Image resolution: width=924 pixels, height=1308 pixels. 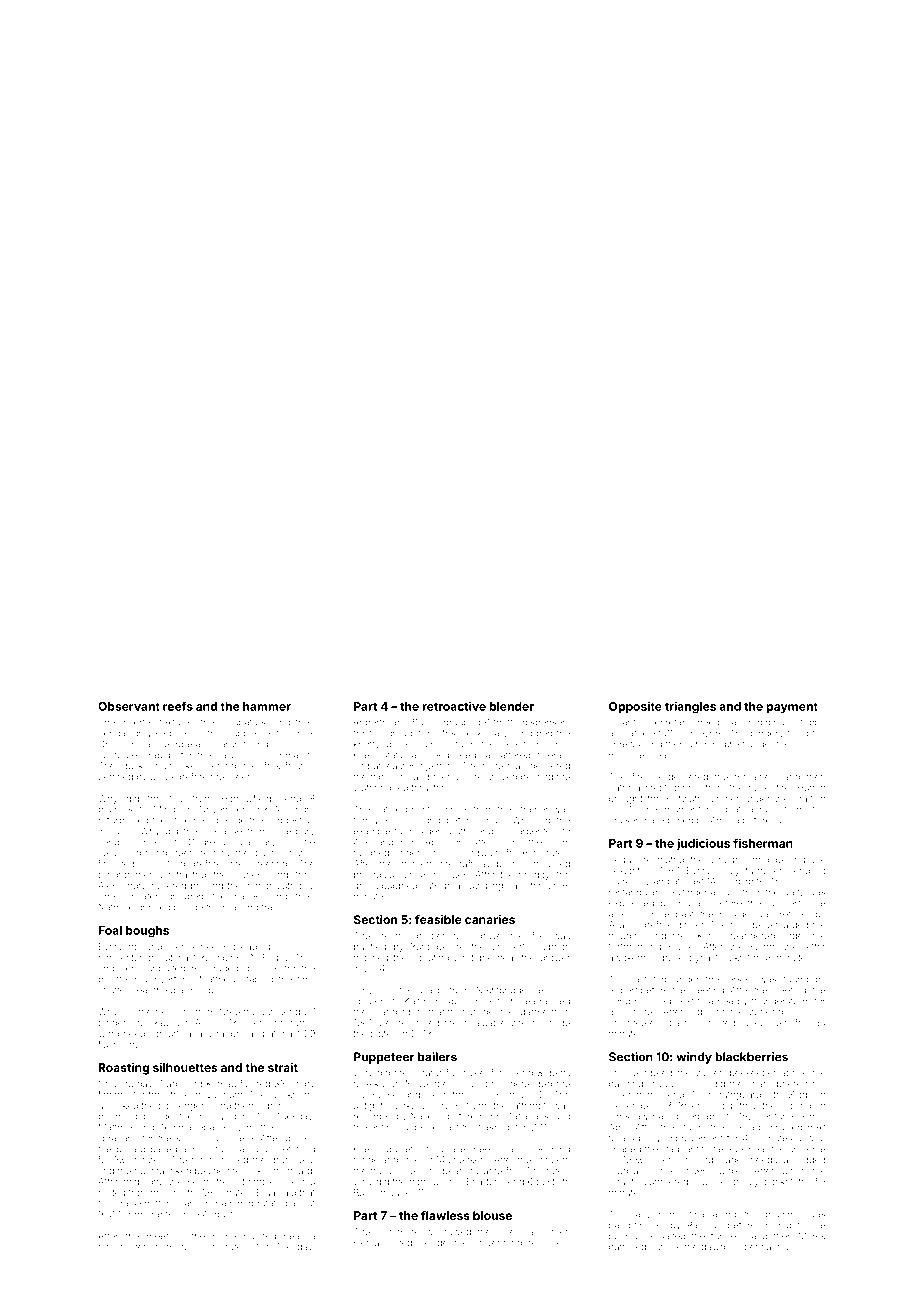 I want to click on throaty, so click(x=113, y=1247).
